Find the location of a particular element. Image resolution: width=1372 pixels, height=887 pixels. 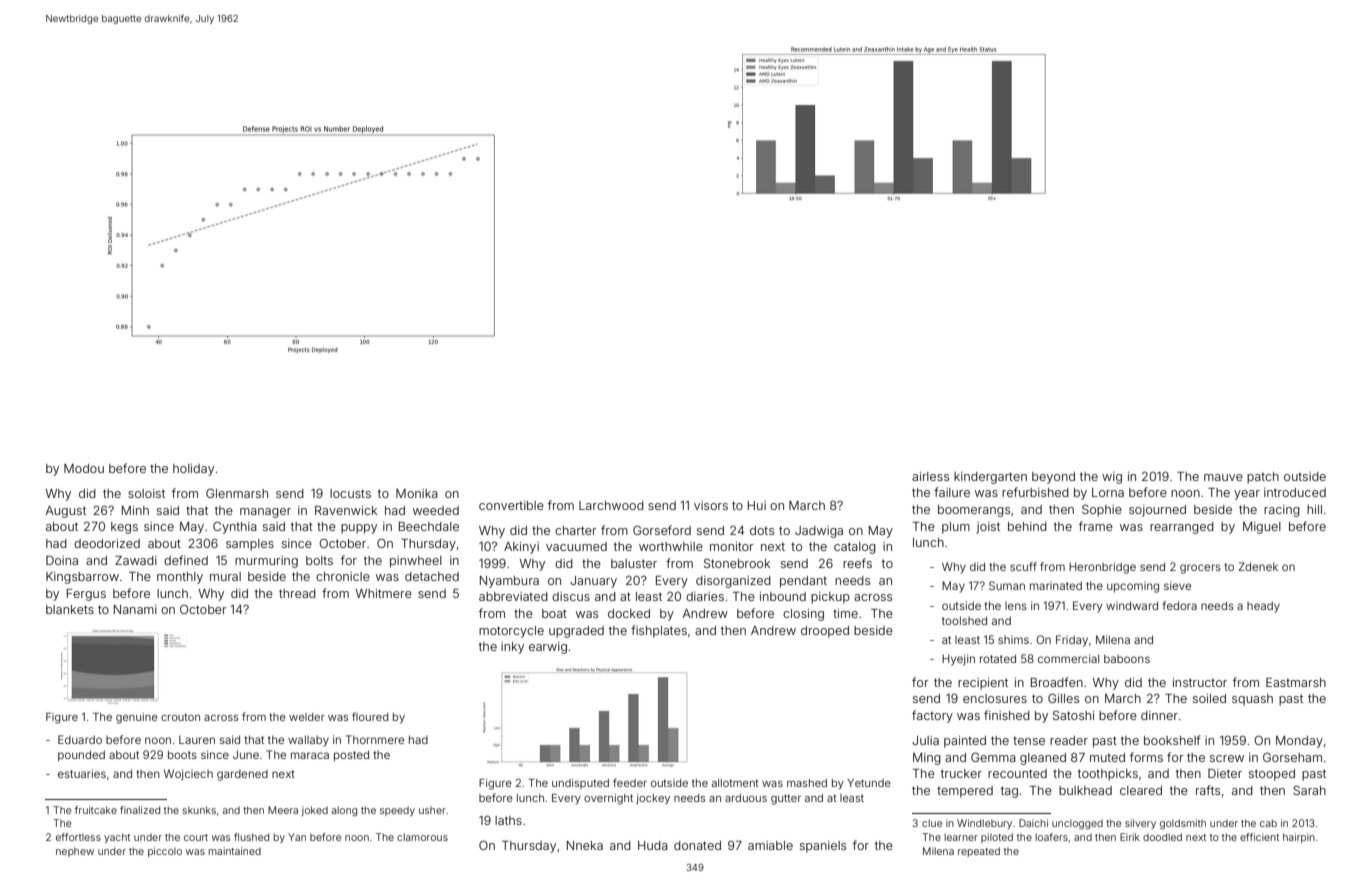

Nneka is located at coordinates (585, 845).
